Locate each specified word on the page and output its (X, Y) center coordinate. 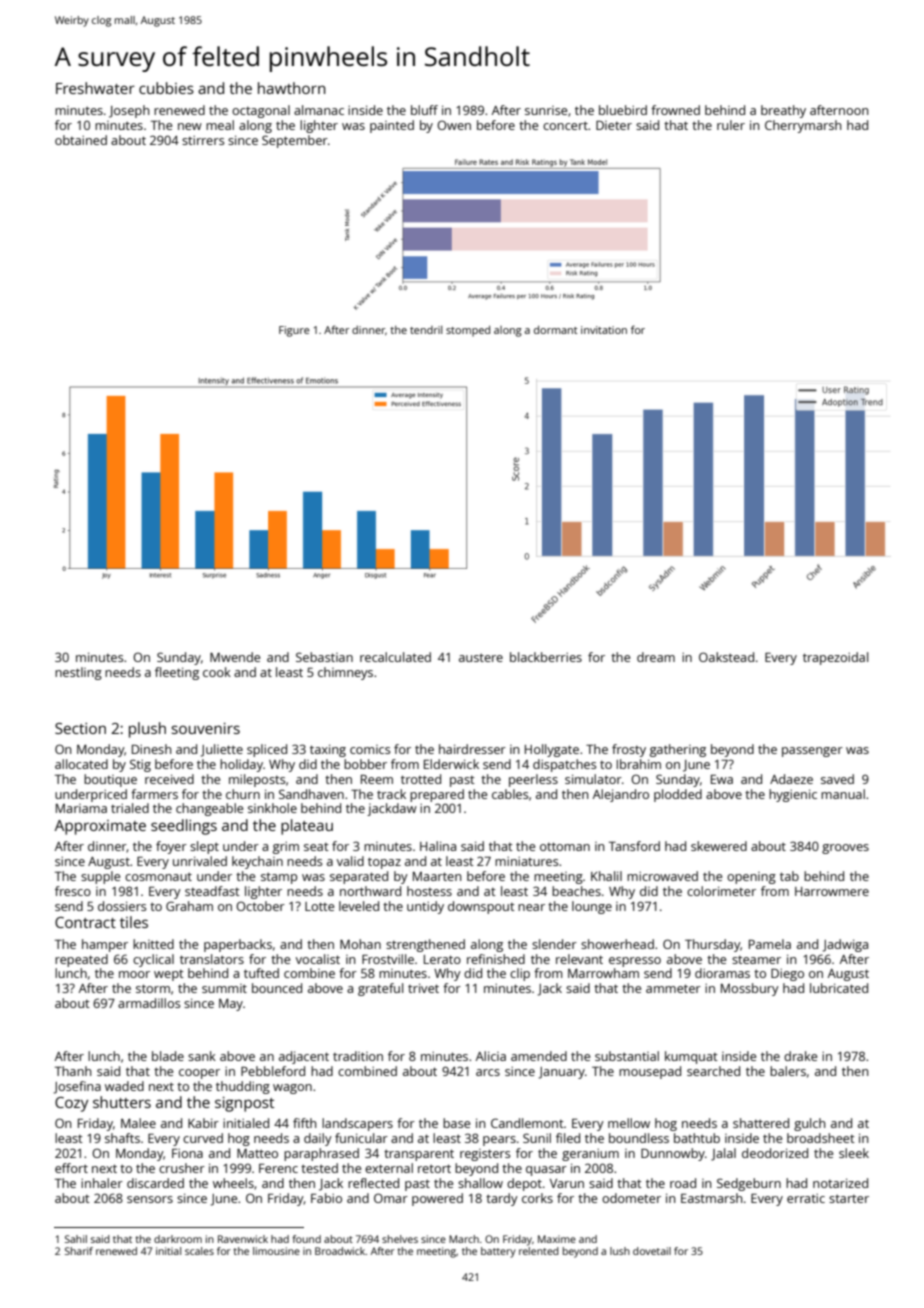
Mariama (81, 808)
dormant (555, 329)
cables (510, 794)
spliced (267, 750)
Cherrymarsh (803, 126)
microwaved (662, 876)
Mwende (235, 657)
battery (498, 1252)
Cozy (71, 1104)
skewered (719, 846)
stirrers (203, 140)
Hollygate (552, 750)
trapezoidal (835, 658)
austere (481, 657)
